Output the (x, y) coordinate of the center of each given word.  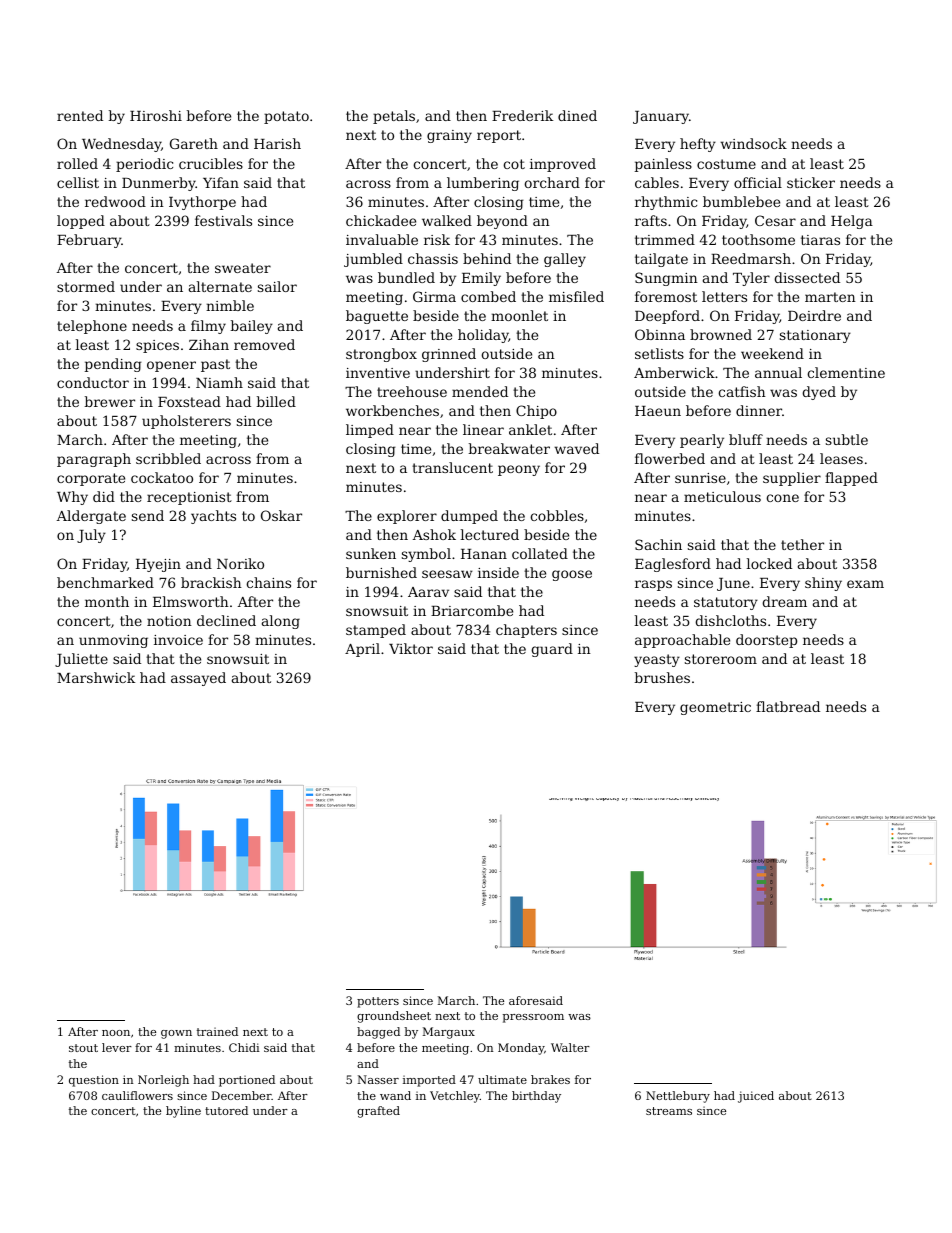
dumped (469, 517)
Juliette (81, 660)
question (94, 1081)
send (148, 515)
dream (784, 601)
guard (552, 650)
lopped (81, 222)
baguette (377, 317)
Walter (570, 1047)
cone (782, 498)
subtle (847, 439)
